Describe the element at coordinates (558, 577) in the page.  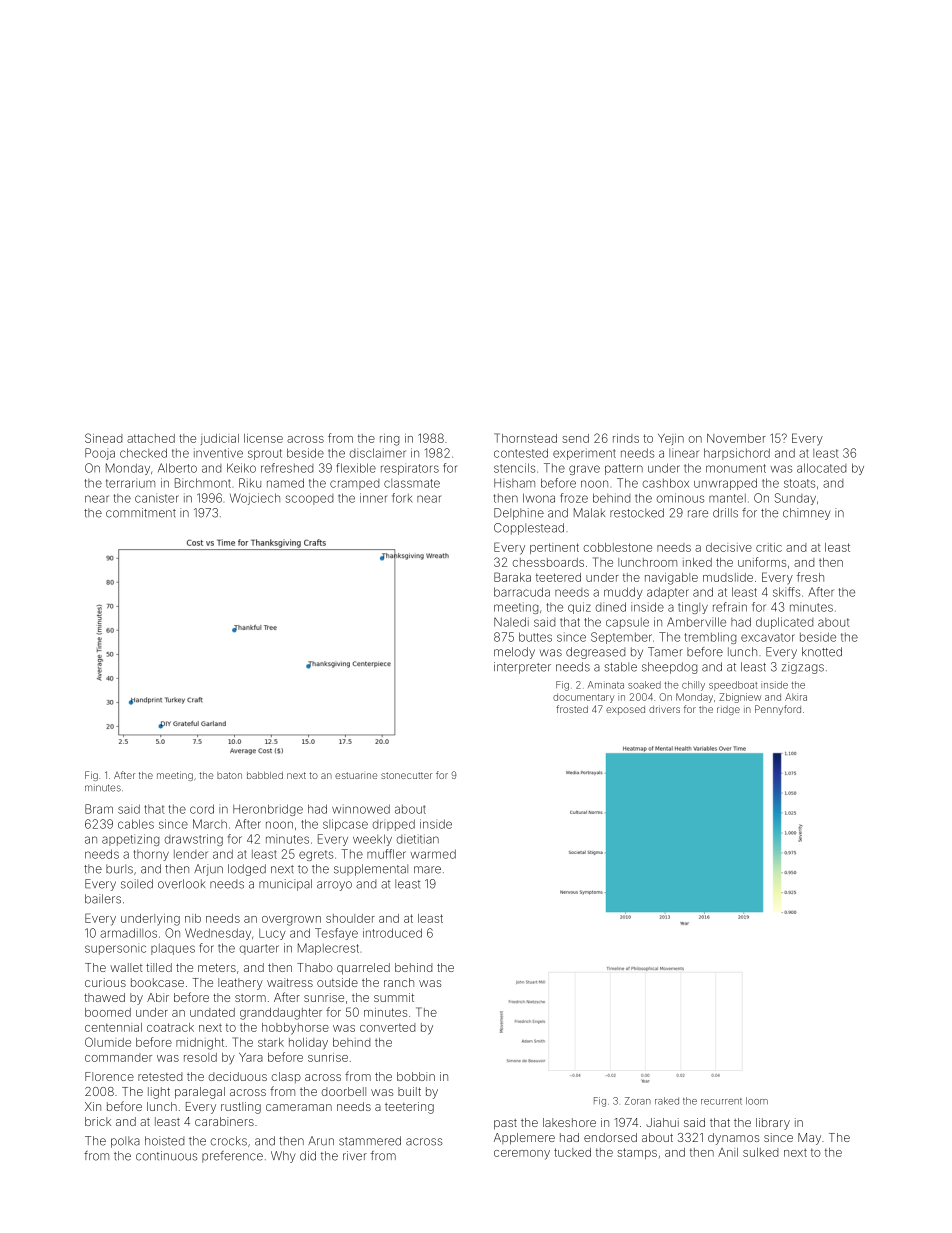
I see `teetered` at that location.
